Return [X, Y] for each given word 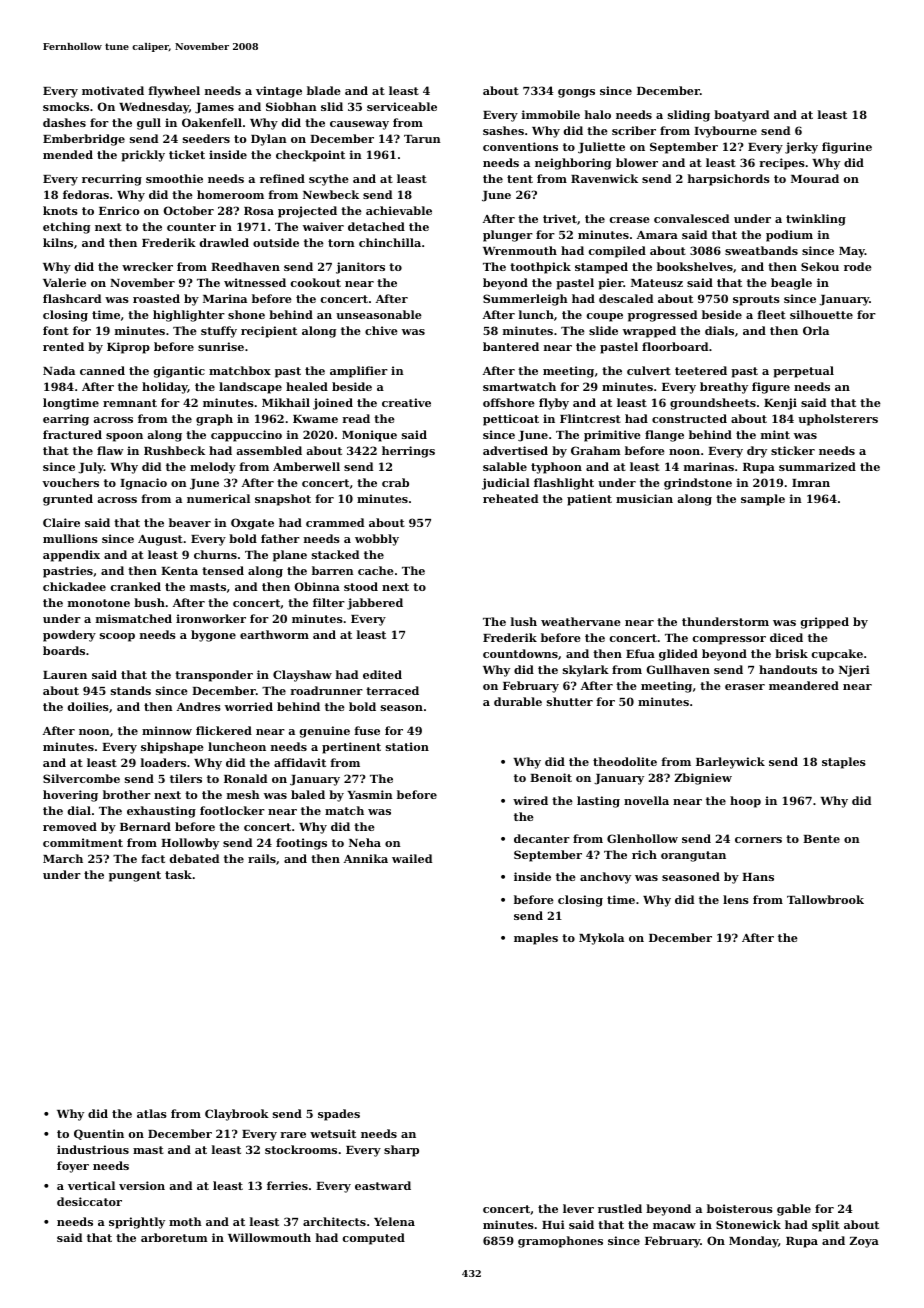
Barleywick [730, 763]
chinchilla [390, 242]
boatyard [741, 116]
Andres [199, 706]
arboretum [174, 1237]
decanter [542, 838]
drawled [224, 242]
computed [374, 1239]
